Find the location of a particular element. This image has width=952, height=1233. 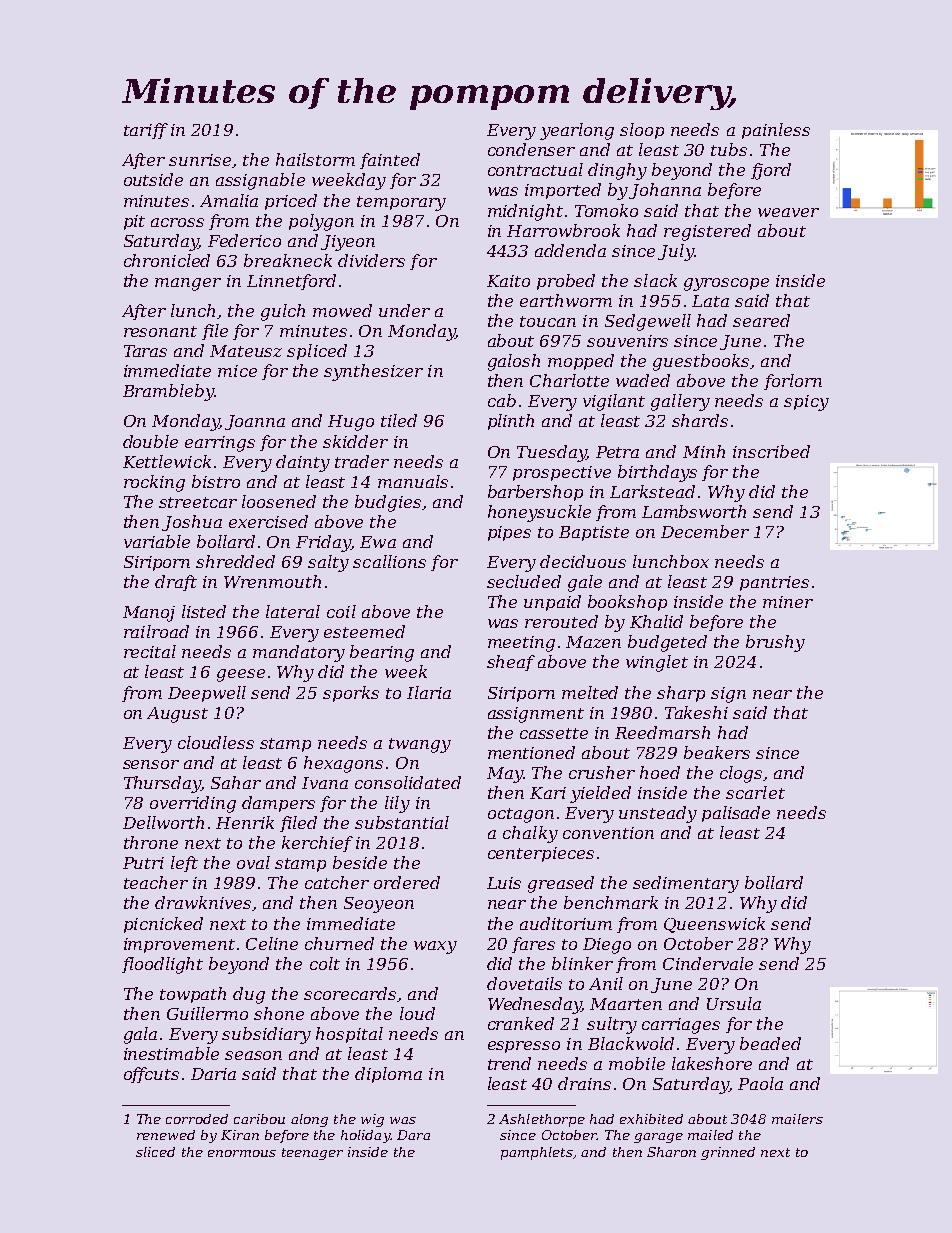

chronicled is located at coordinates (167, 260).
